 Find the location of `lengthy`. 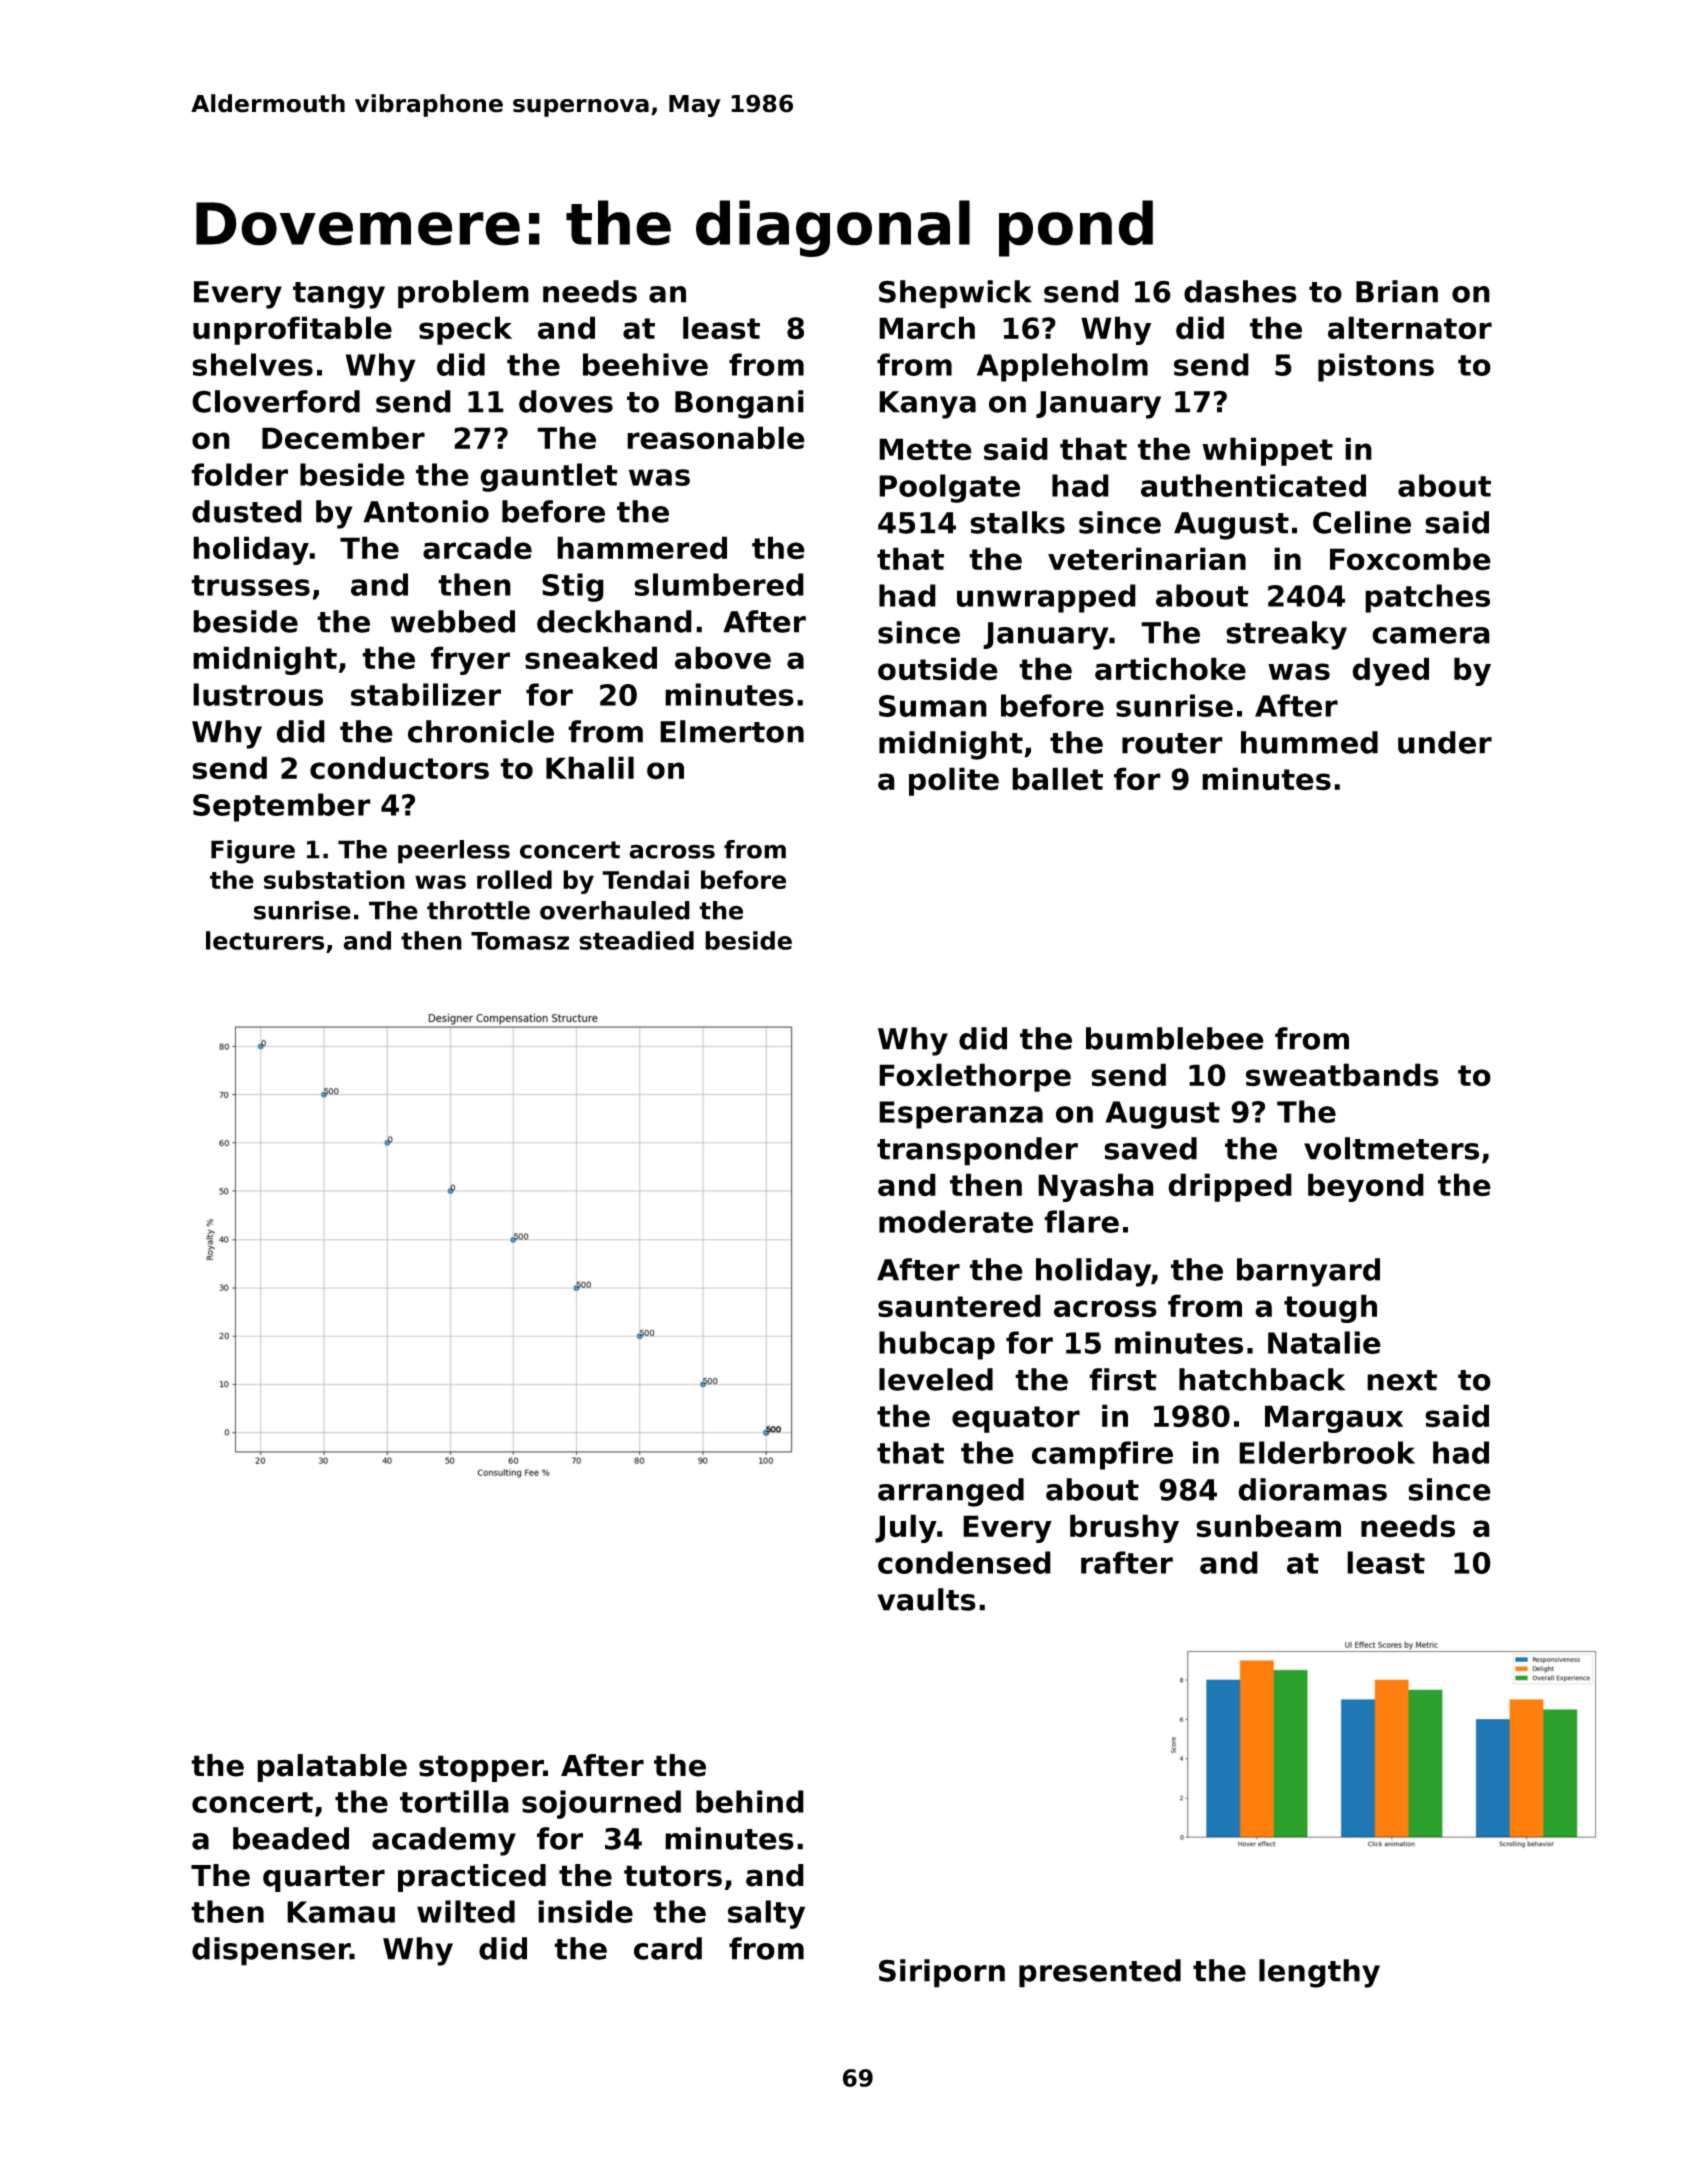

lengthy is located at coordinates (1319, 1973).
